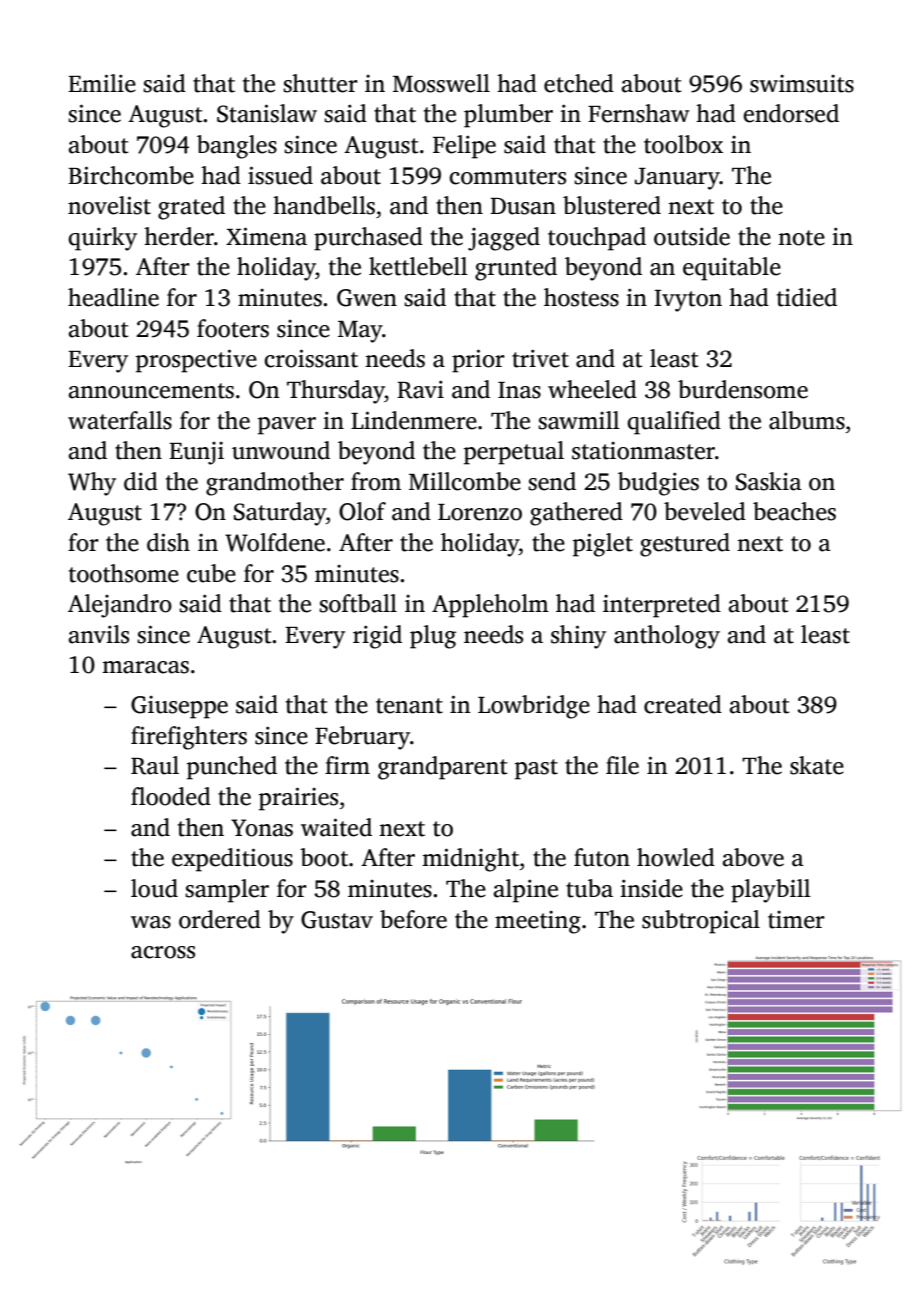 The image size is (924, 1314). Describe the element at coordinates (769, 481) in the screenshot. I see `Saskia` at that location.
